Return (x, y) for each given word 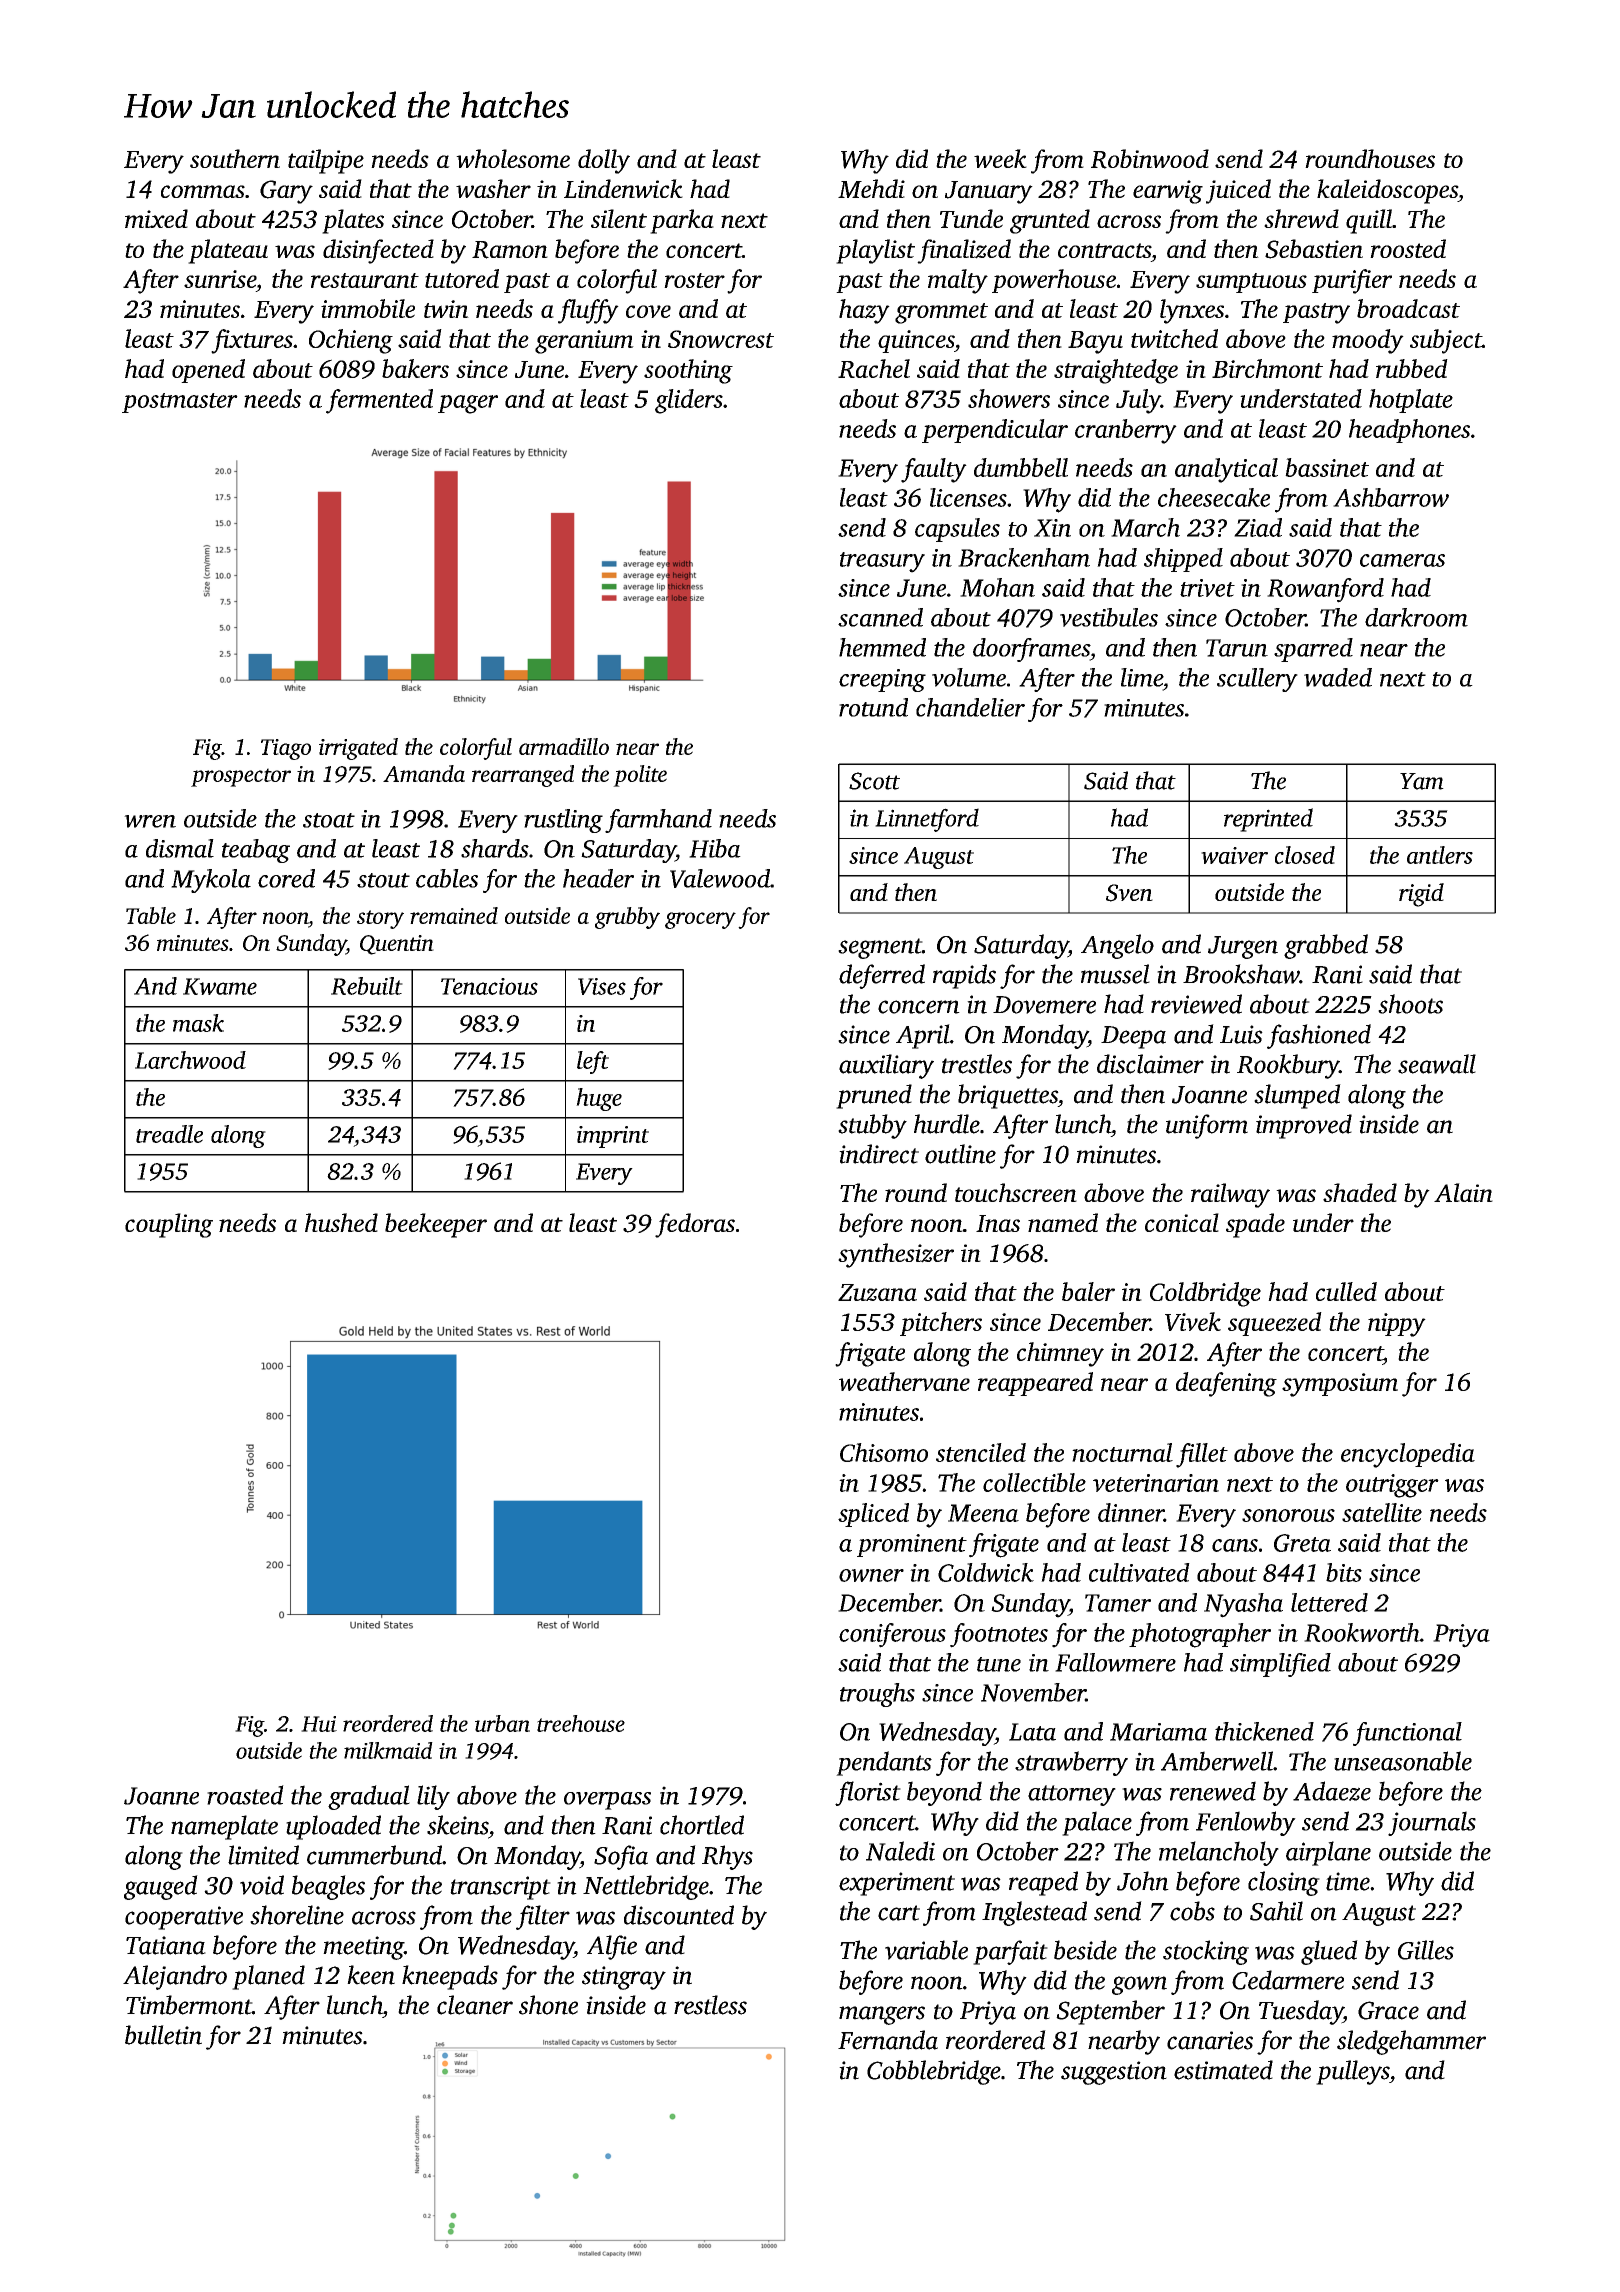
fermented (379, 401)
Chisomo (884, 1452)
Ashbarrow (1391, 497)
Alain (1463, 1192)
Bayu (1095, 342)
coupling (169, 1225)
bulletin (163, 2035)
